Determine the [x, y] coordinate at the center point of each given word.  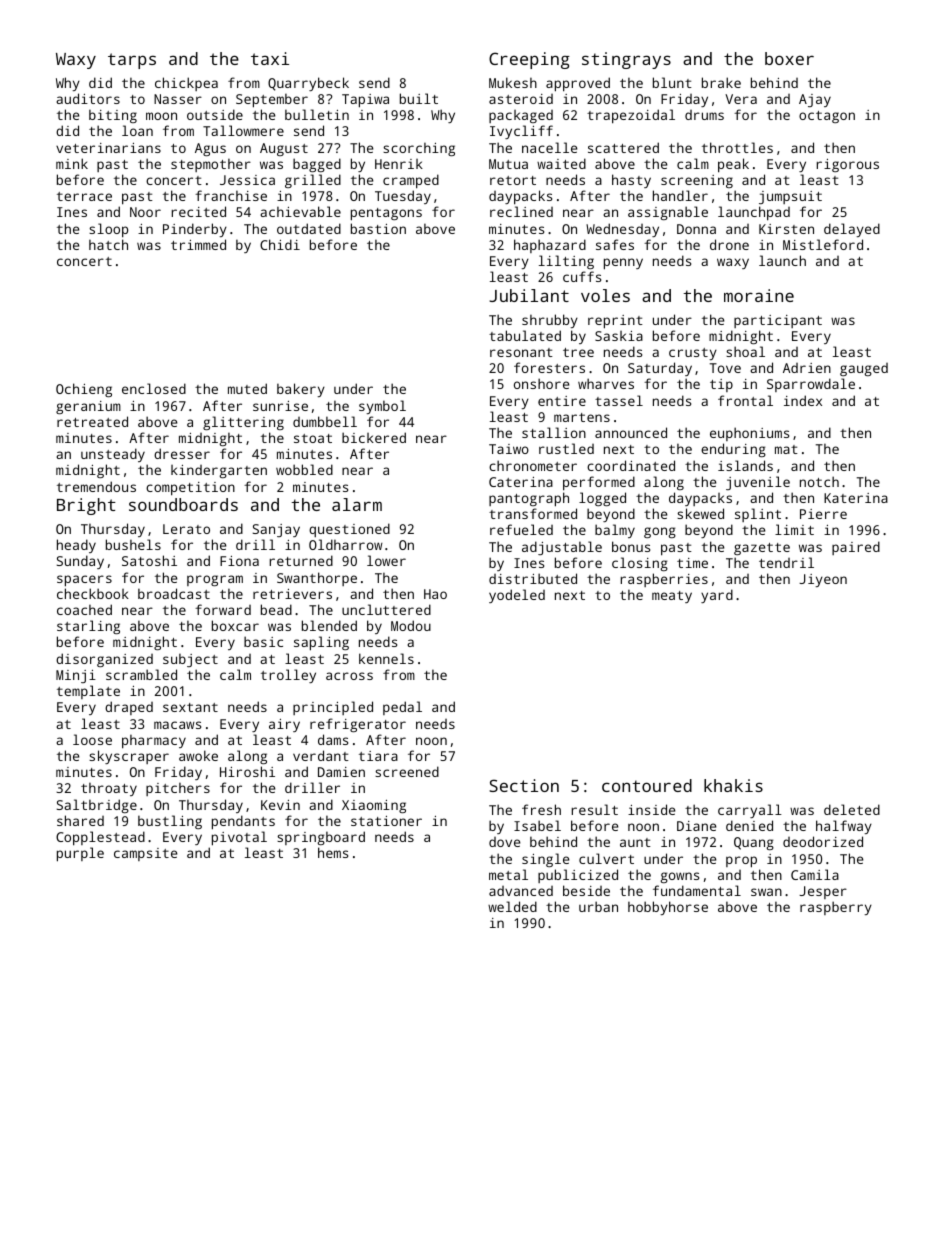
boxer [789, 58]
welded [512, 906]
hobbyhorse [668, 908]
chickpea [186, 84]
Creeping [529, 60]
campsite [145, 854]
